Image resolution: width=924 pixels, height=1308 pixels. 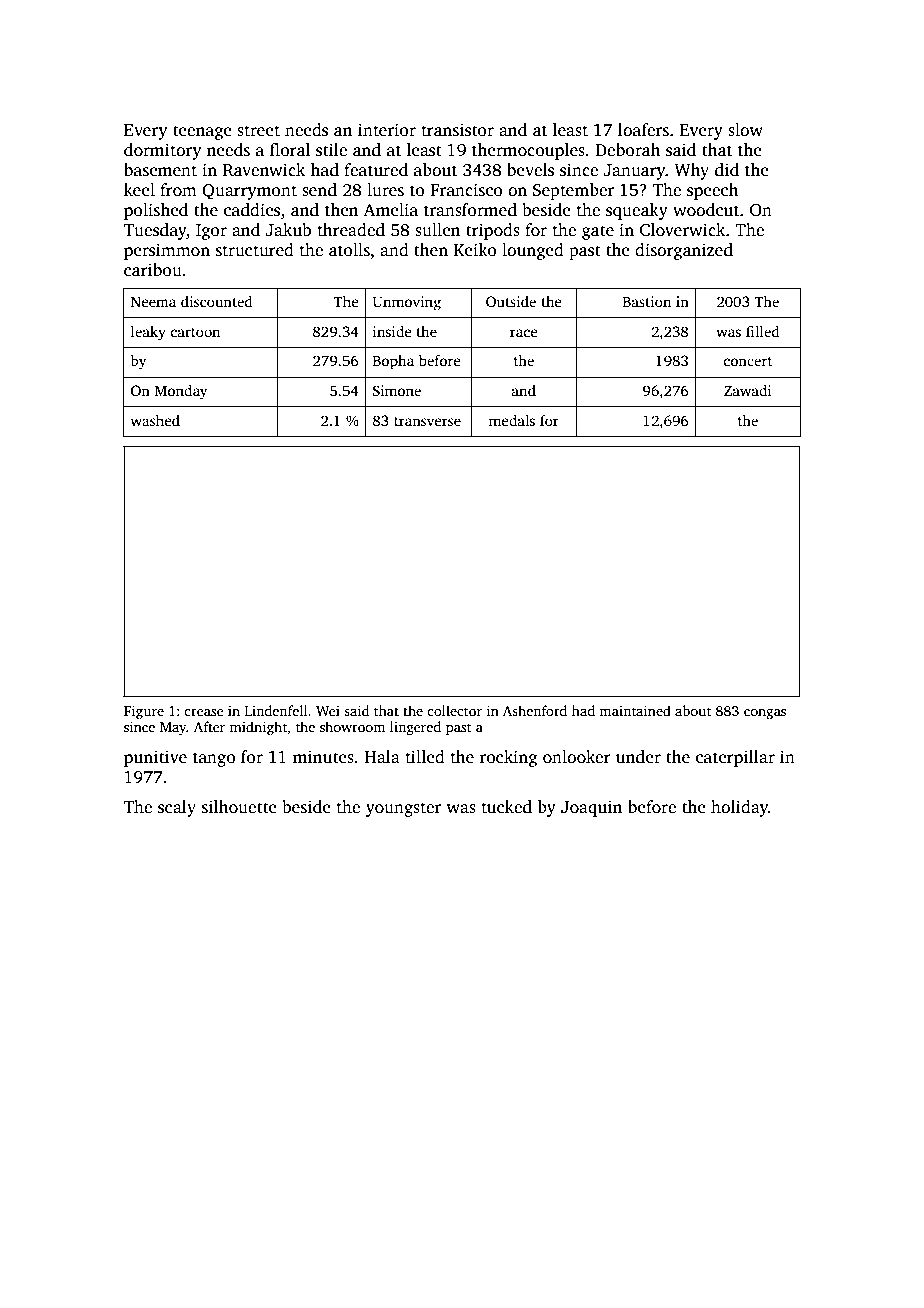 What do you see at coordinates (739, 808) in the screenshot?
I see `holiday` at bounding box center [739, 808].
